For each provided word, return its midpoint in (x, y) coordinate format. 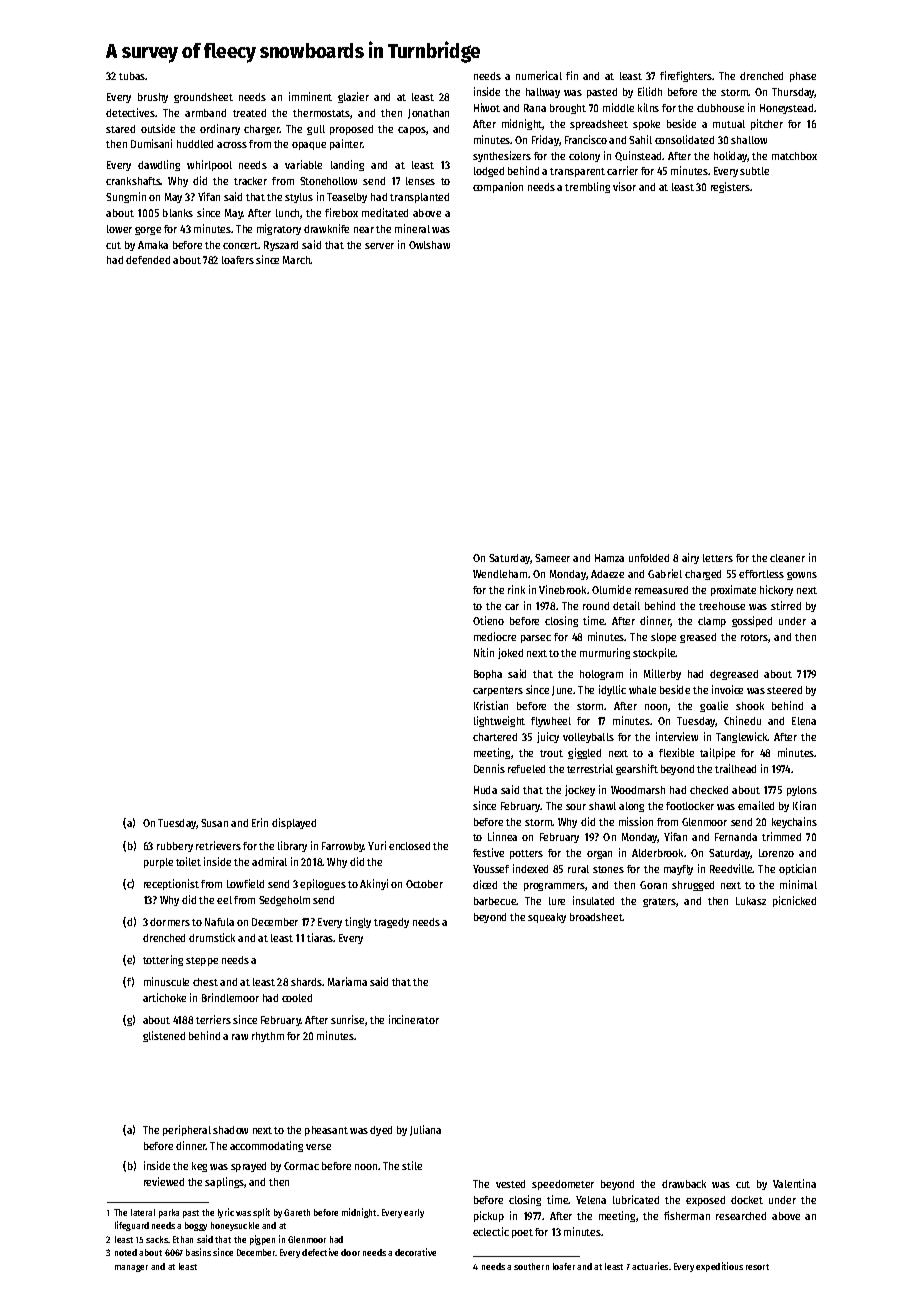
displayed (294, 823)
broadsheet (596, 917)
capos (412, 131)
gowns (802, 576)
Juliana (425, 1130)
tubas (132, 76)
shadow (230, 1130)
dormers (170, 922)
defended (148, 260)
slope (663, 638)
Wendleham (500, 574)
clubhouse (720, 108)
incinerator (414, 1019)
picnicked (794, 901)
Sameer (552, 558)
